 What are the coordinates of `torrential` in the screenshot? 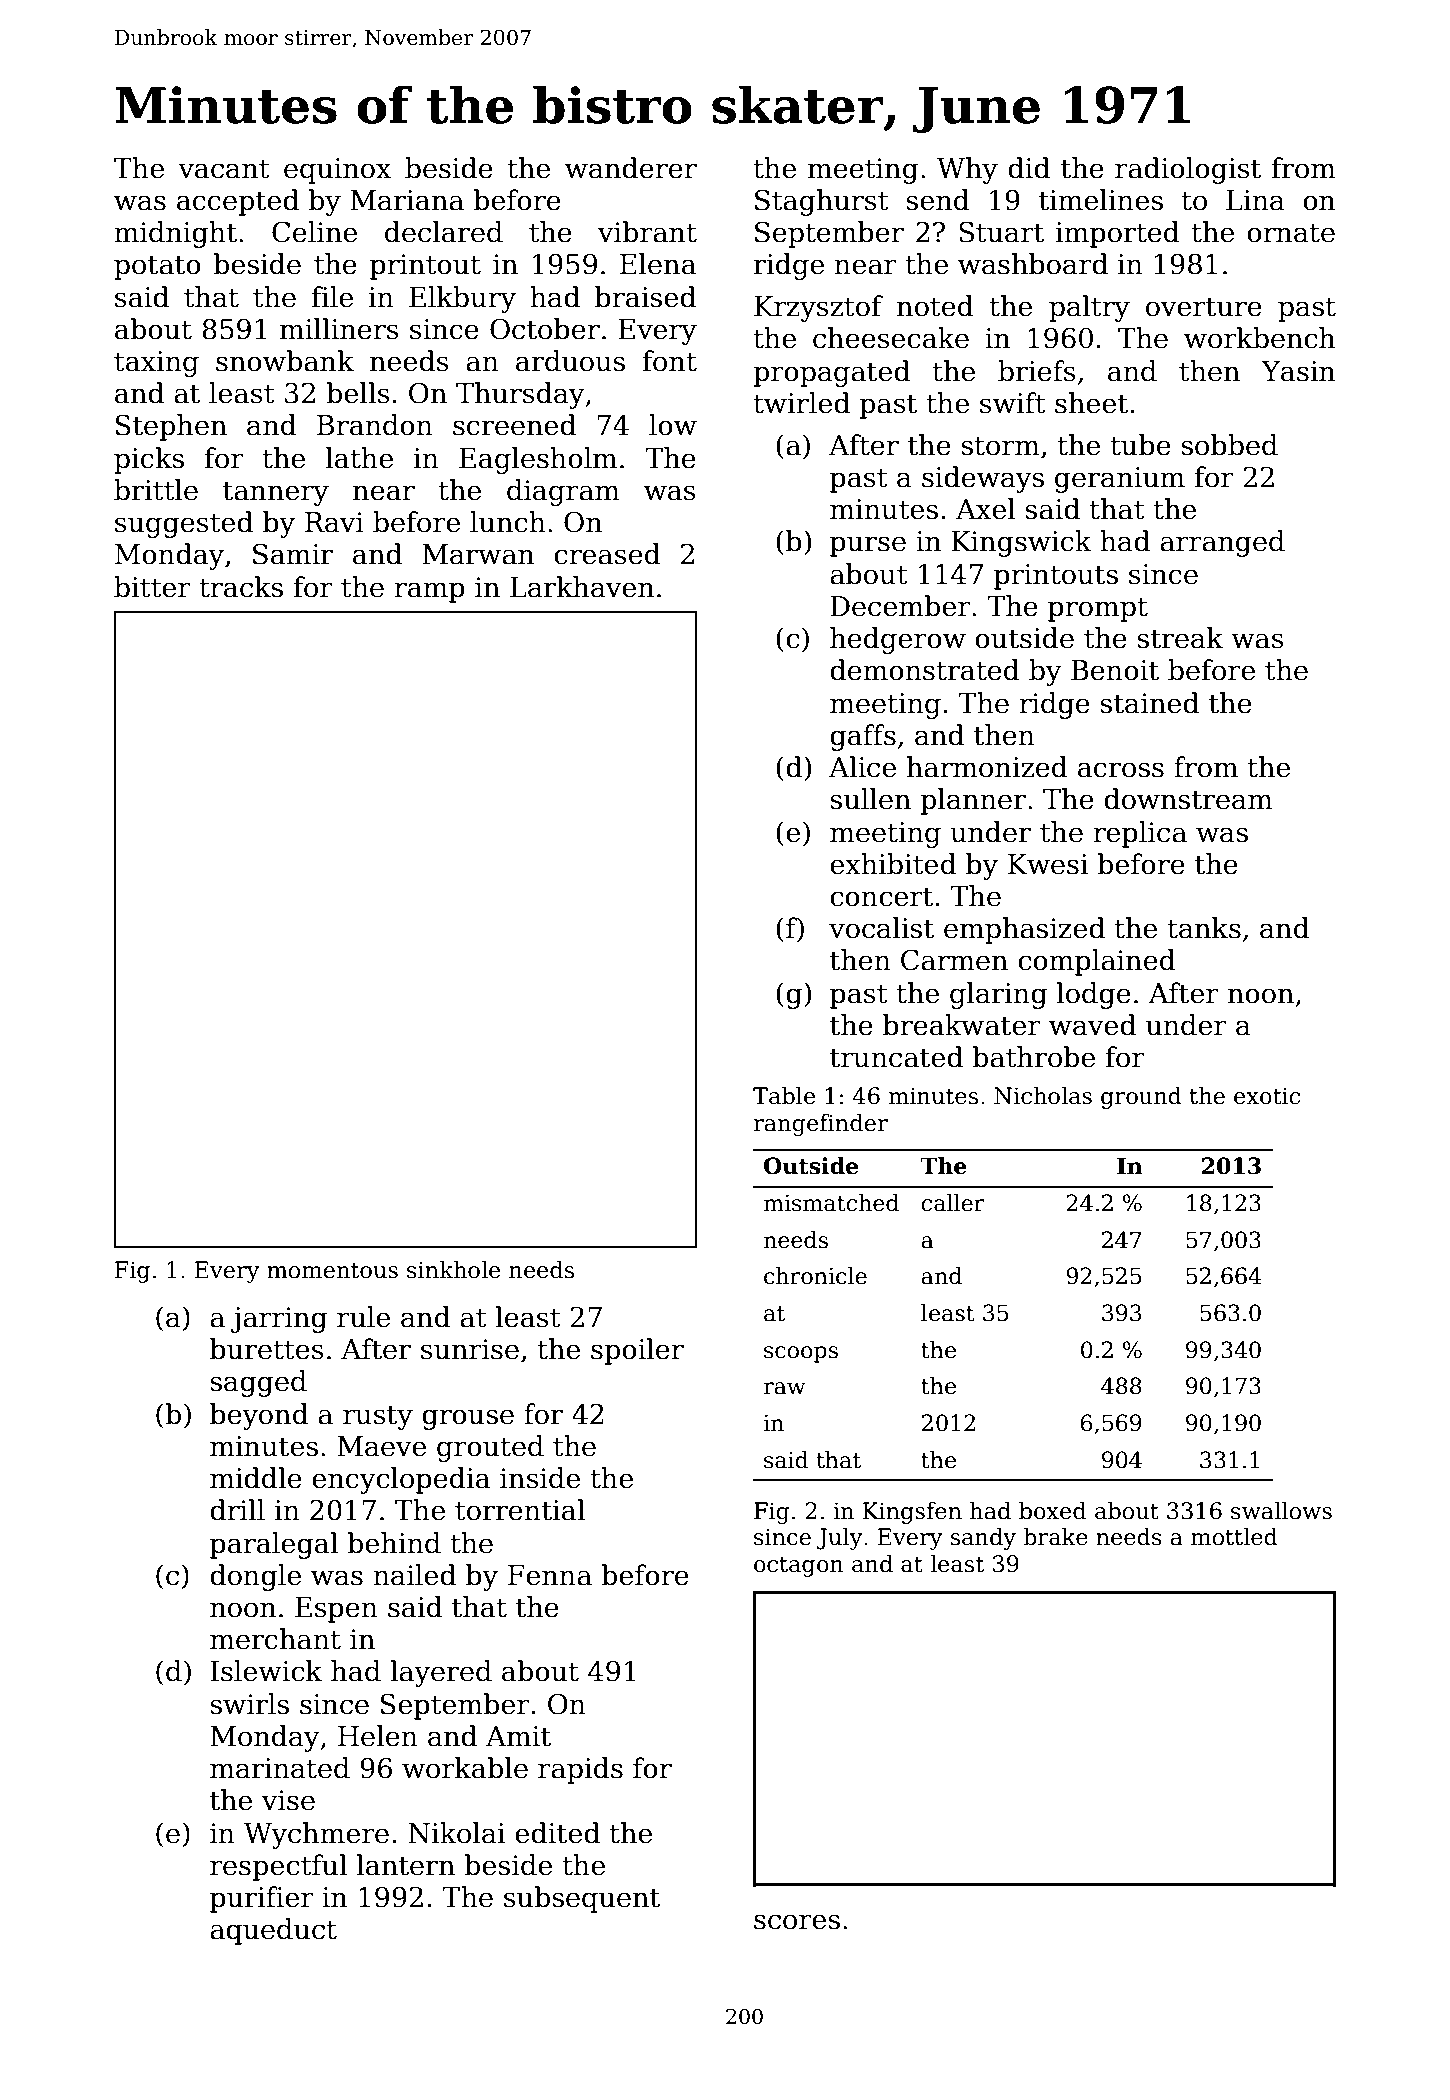 It's located at (520, 1510).
